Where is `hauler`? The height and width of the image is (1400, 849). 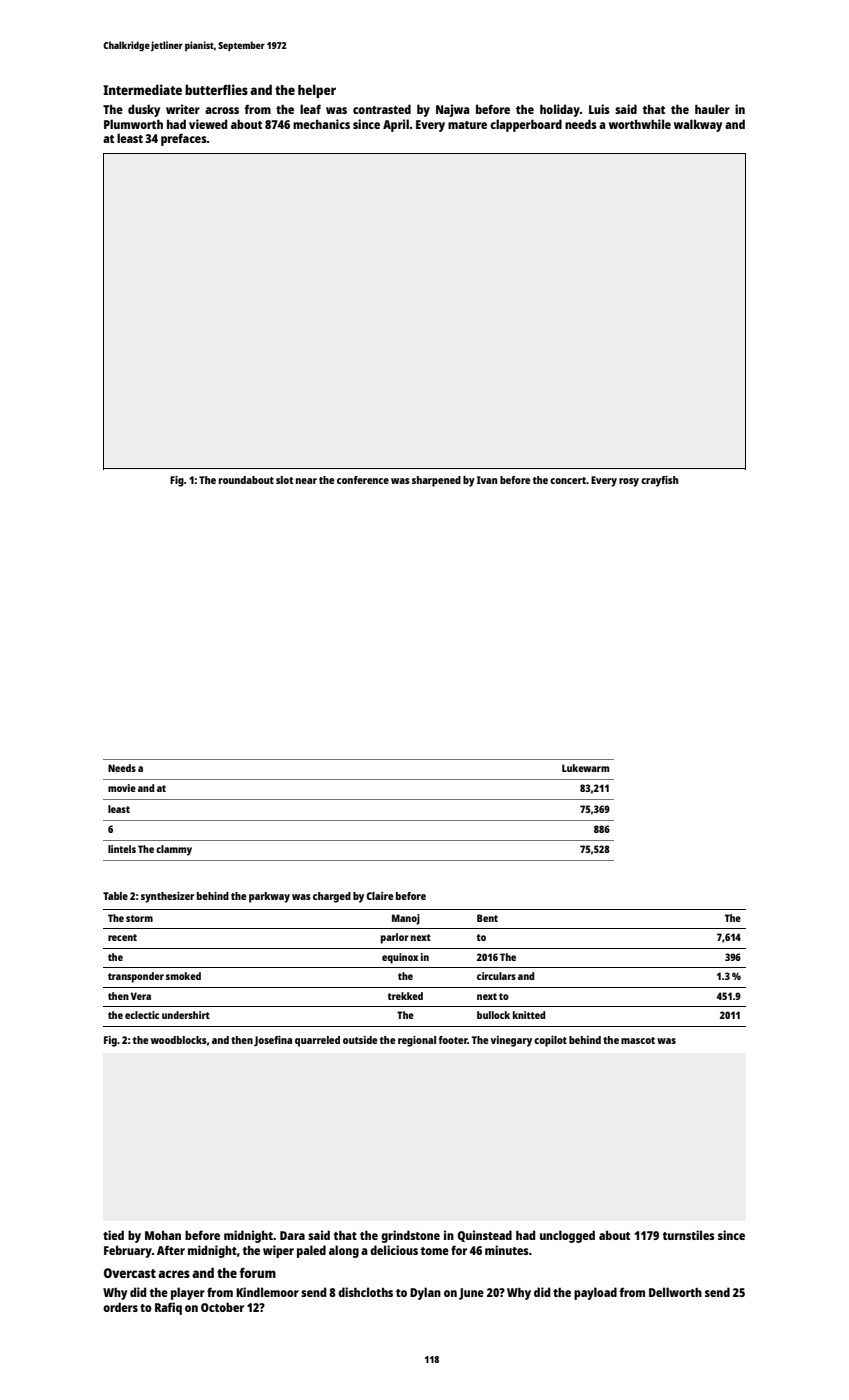
hauler is located at coordinates (712, 109).
